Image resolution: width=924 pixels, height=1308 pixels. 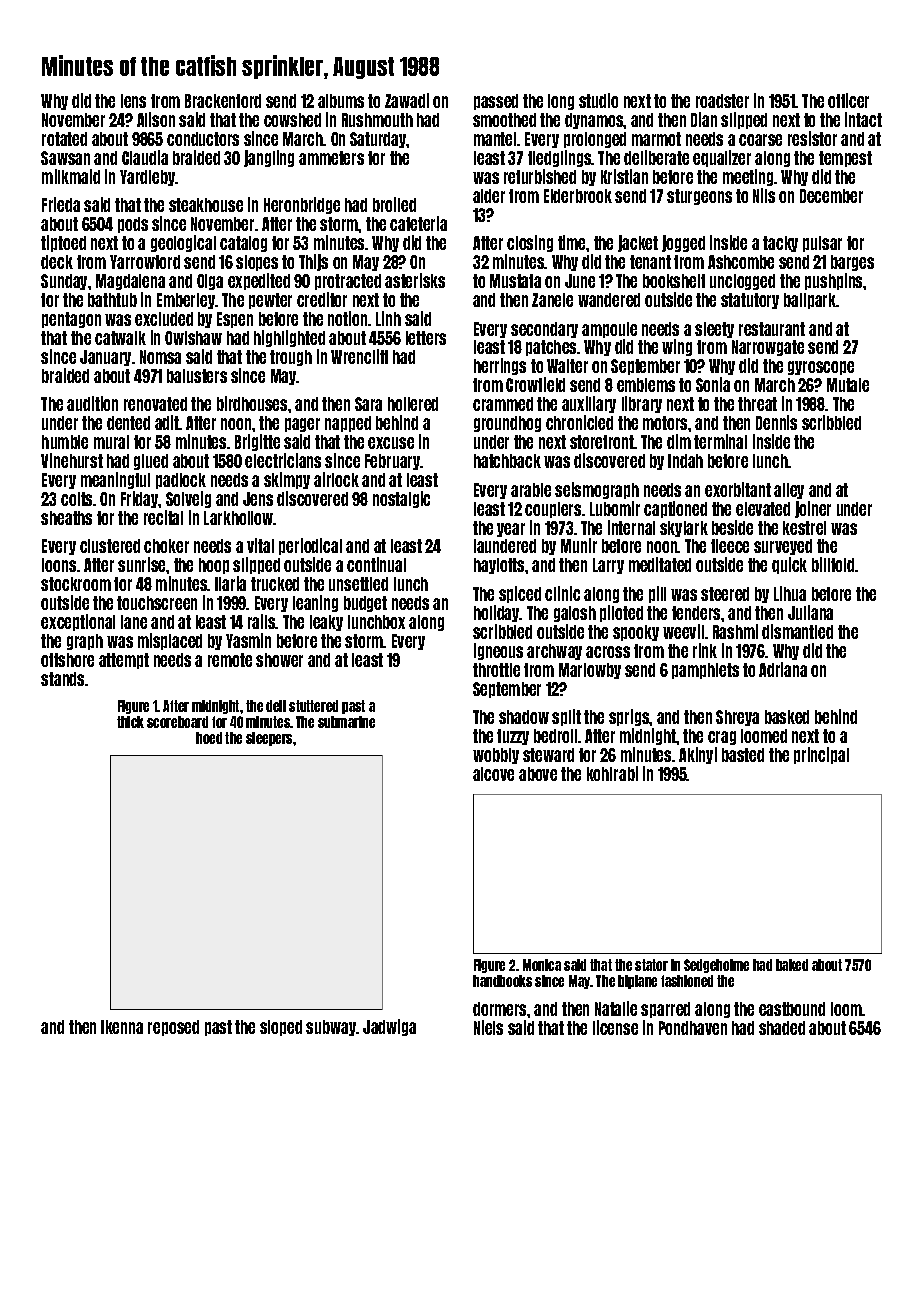 I want to click on pulsar, so click(x=822, y=244).
